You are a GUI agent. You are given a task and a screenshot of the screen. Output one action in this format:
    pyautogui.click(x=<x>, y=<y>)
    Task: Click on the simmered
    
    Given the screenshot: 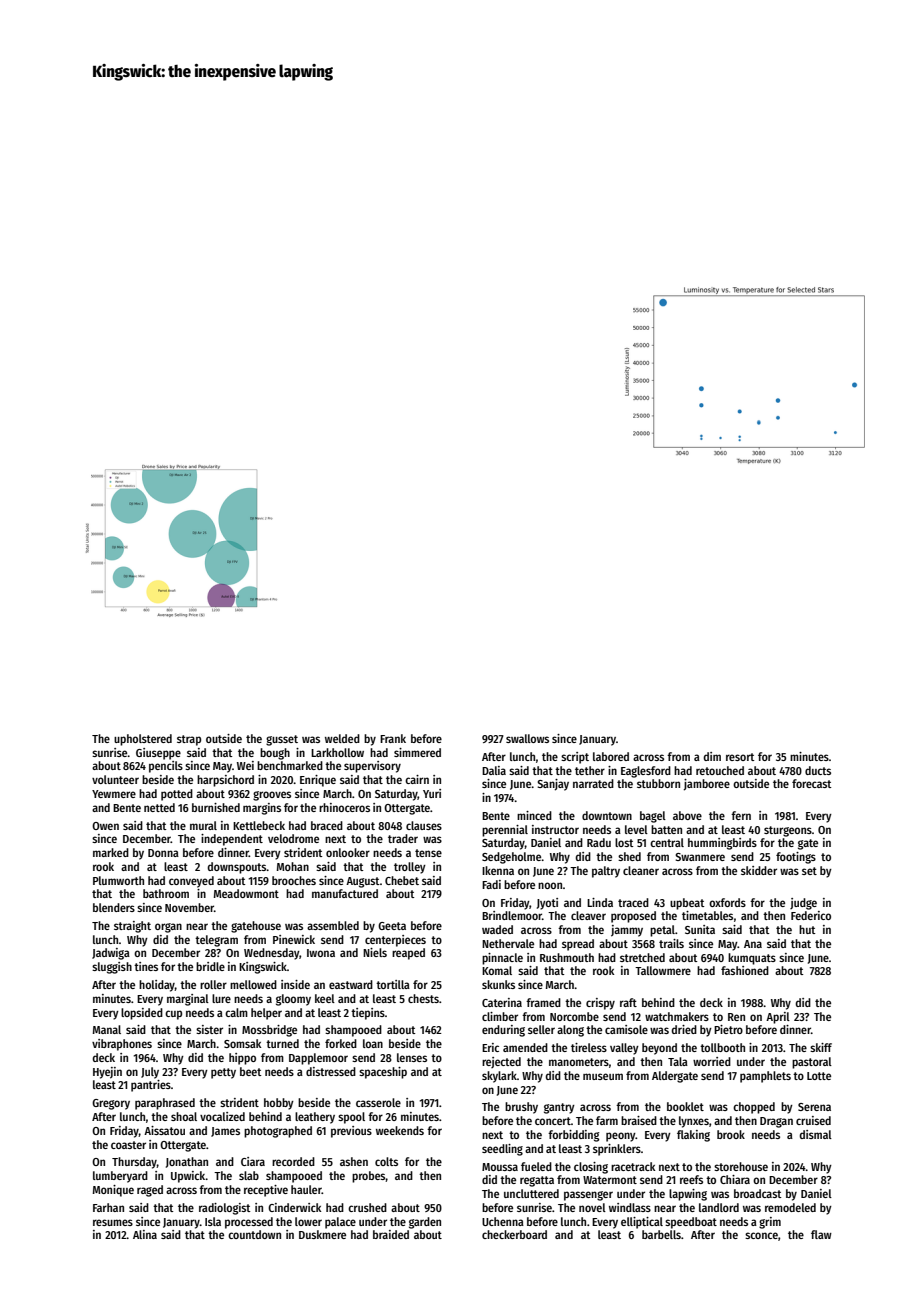 What is the action you would take?
    pyautogui.click(x=417, y=752)
